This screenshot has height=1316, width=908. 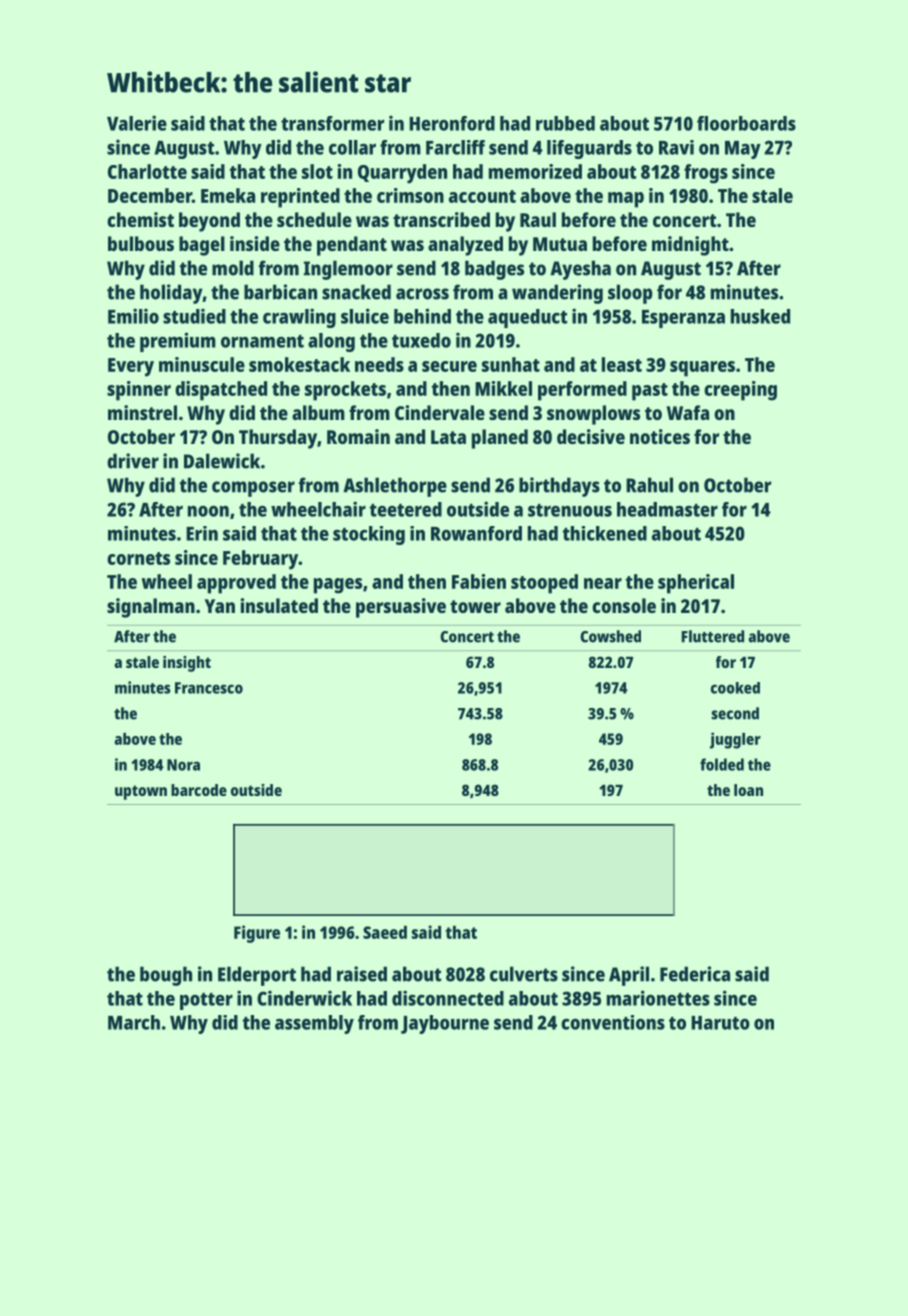 What do you see at coordinates (445, 1024) in the screenshot?
I see `Jaybourne` at bounding box center [445, 1024].
